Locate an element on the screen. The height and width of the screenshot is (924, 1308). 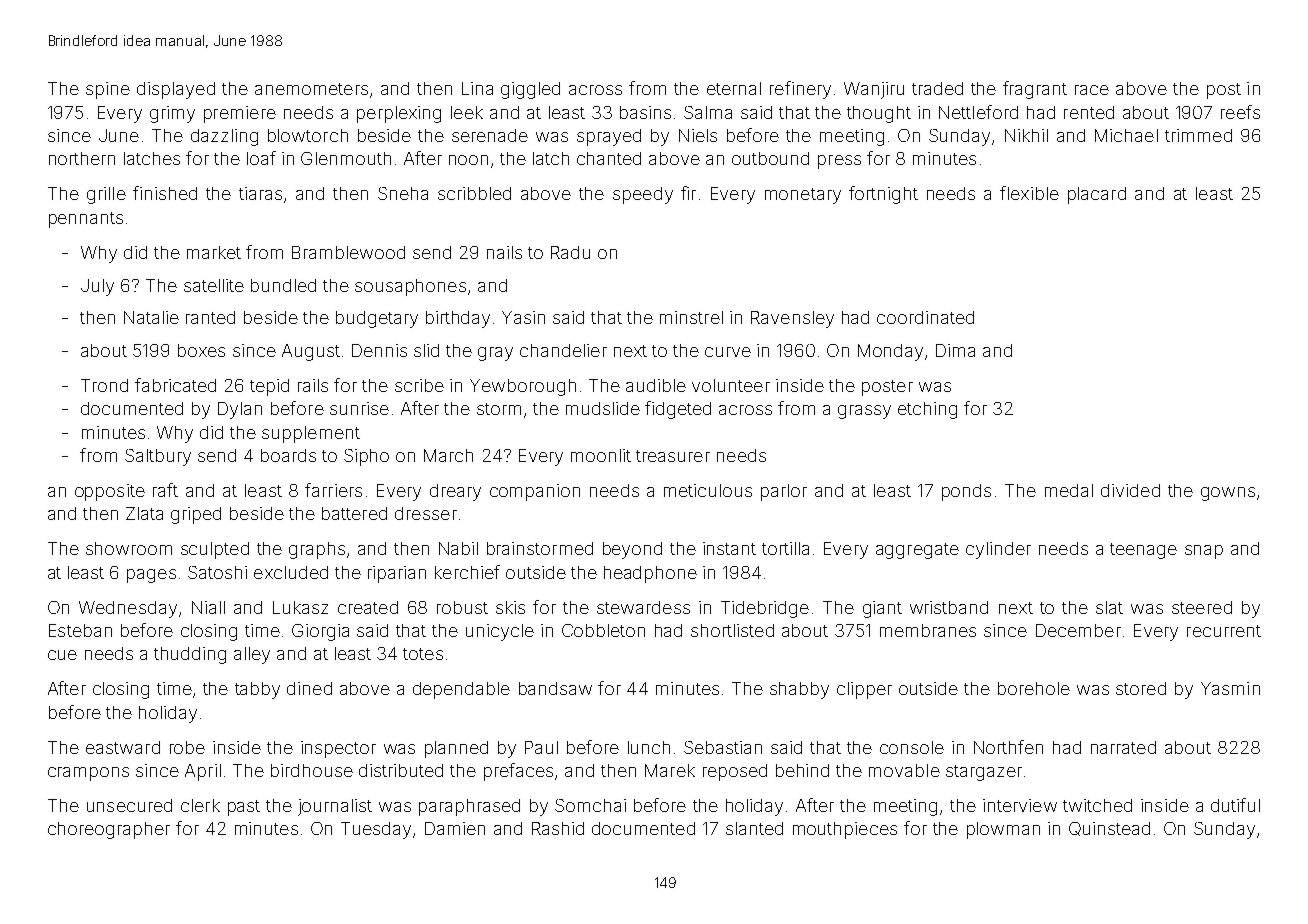
etching is located at coordinates (927, 410).
